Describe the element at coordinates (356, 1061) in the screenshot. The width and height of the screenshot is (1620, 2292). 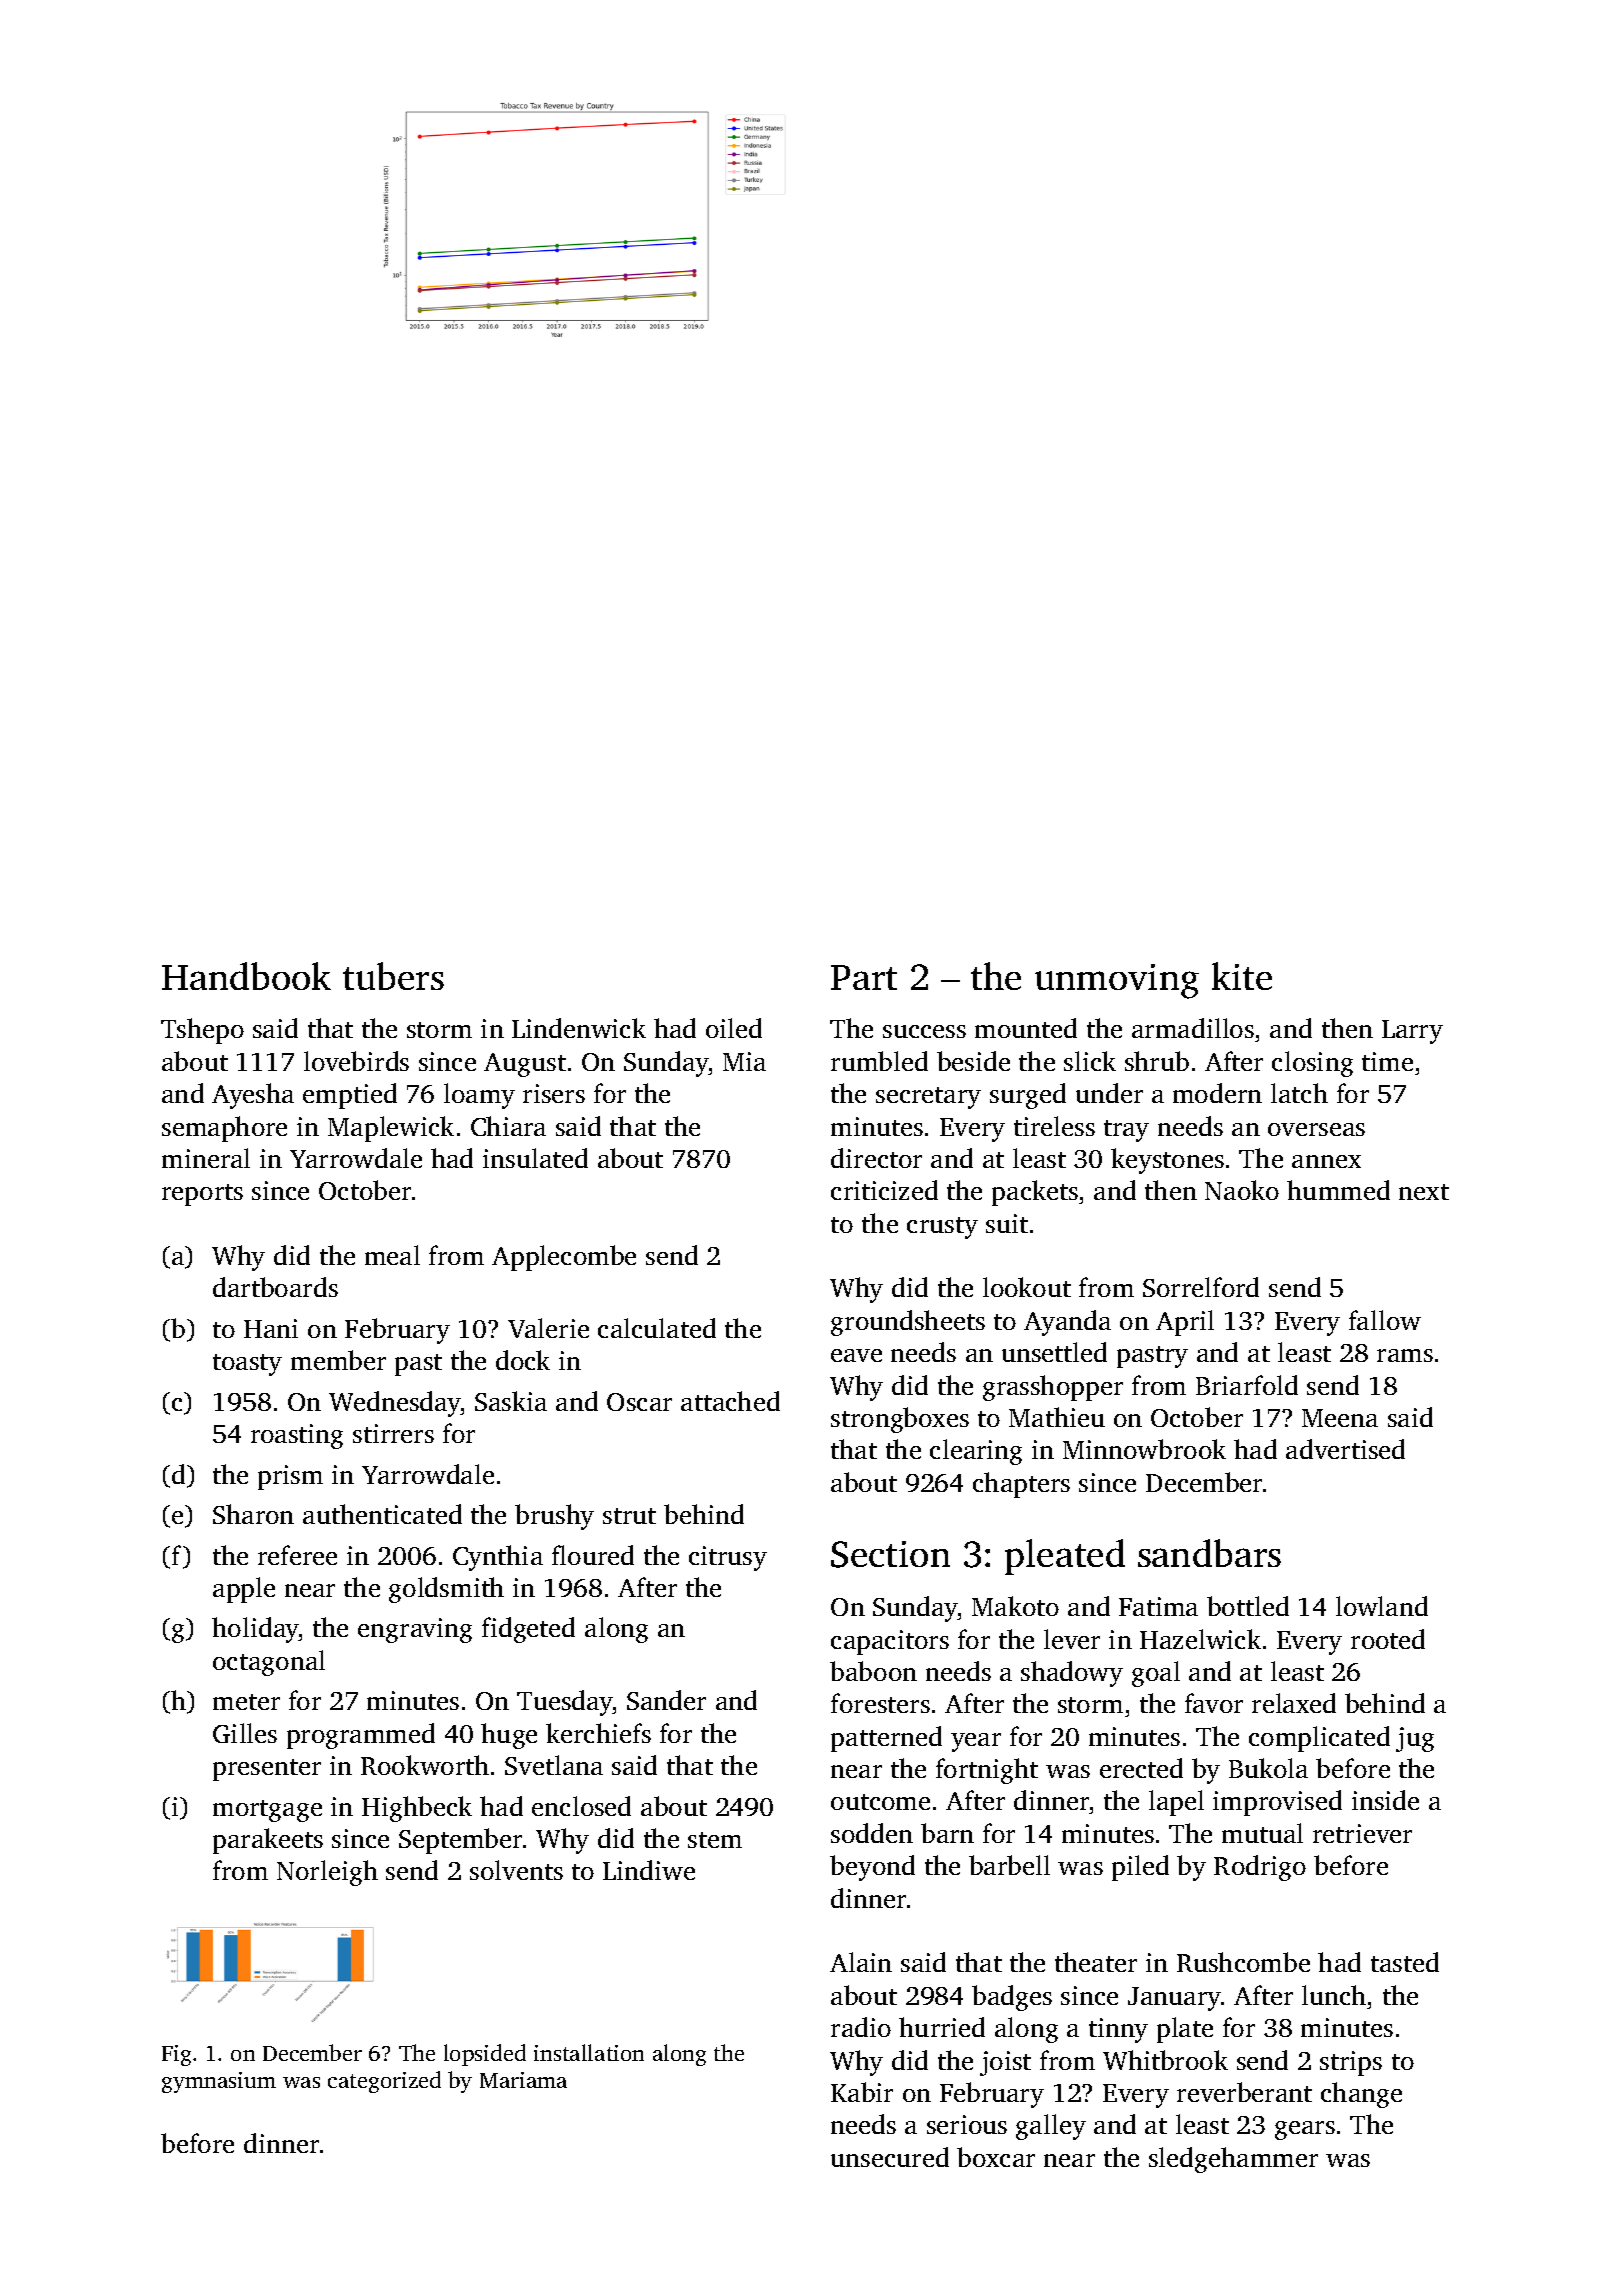
I see `lovebirds` at that location.
